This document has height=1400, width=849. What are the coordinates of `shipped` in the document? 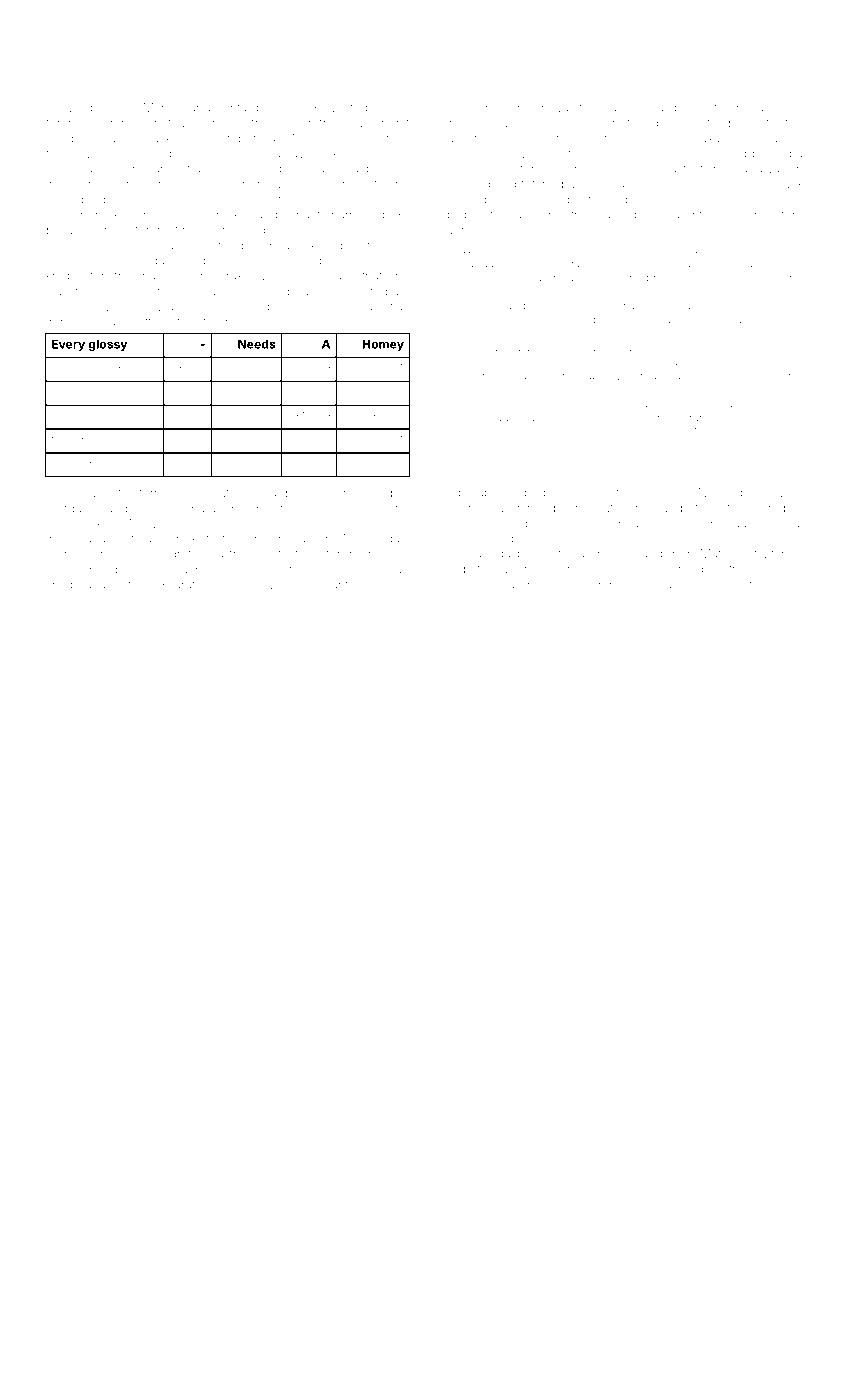 It's located at (69, 586).
